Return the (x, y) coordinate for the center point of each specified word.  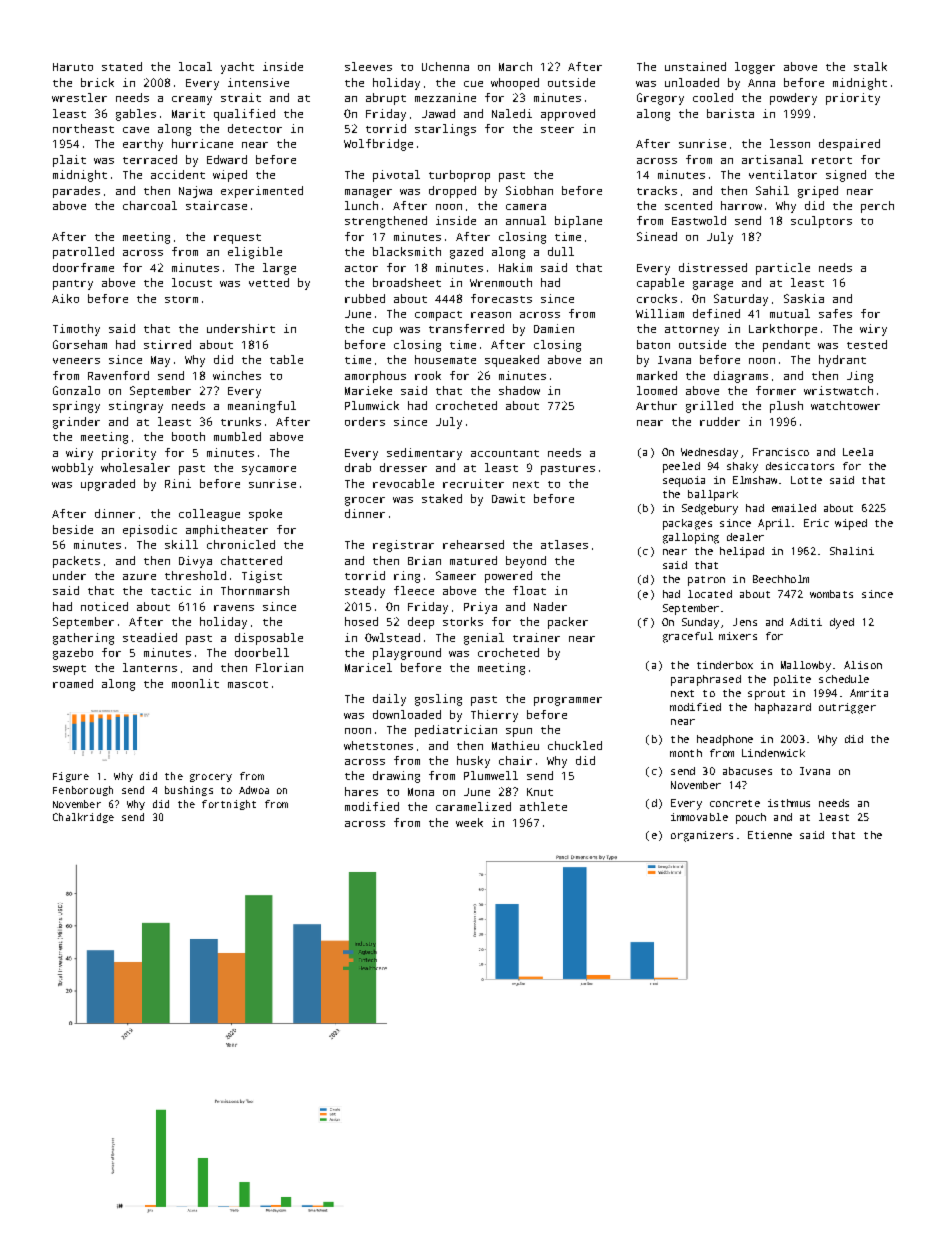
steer (557, 129)
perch (877, 207)
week (469, 822)
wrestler (79, 97)
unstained (695, 66)
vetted (269, 282)
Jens (745, 622)
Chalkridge (83, 818)
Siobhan (529, 190)
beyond (526, 562)
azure (139, 577)
